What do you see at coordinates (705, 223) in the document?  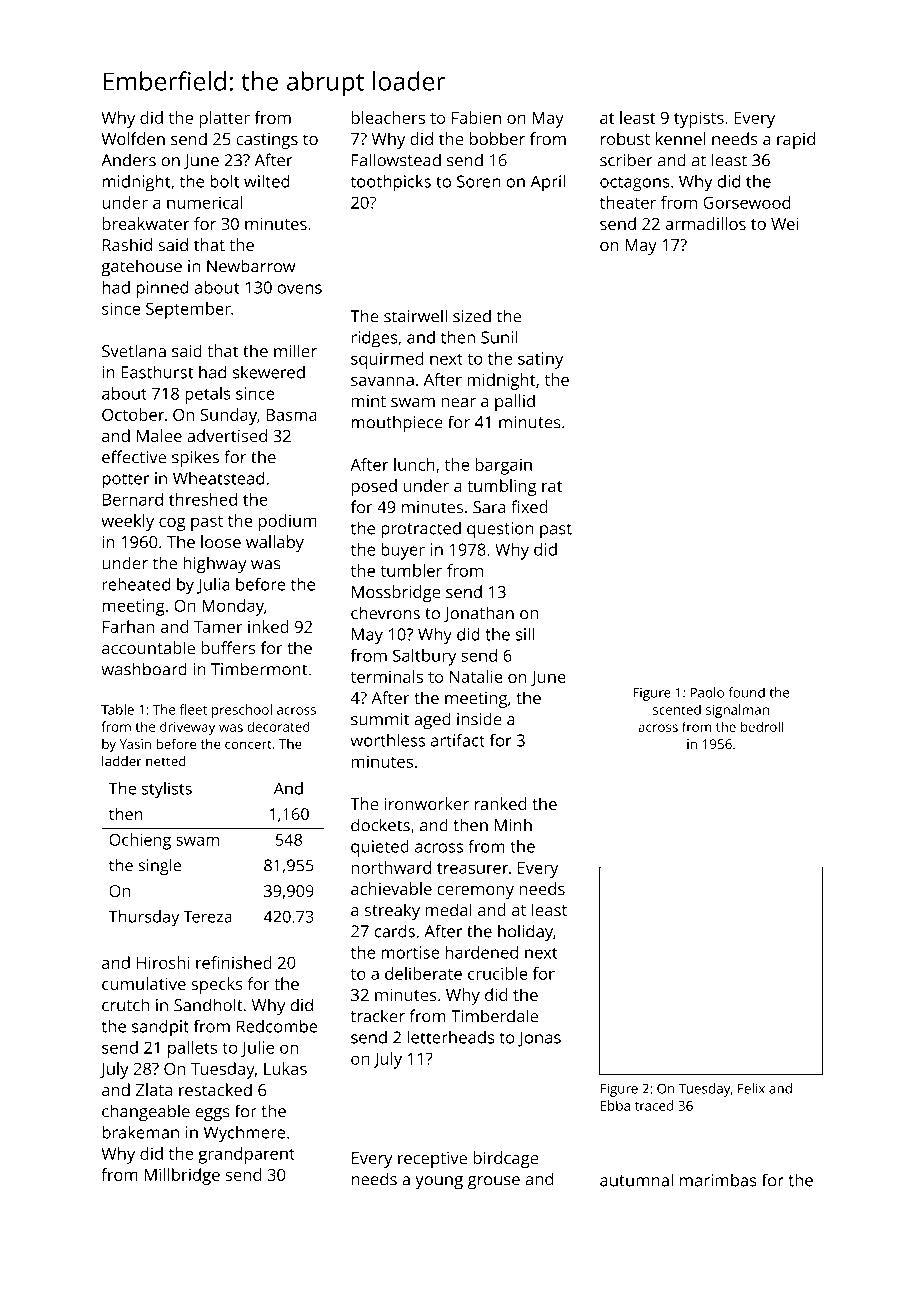 I see `armadillos` at bounding box center [705, 223].
